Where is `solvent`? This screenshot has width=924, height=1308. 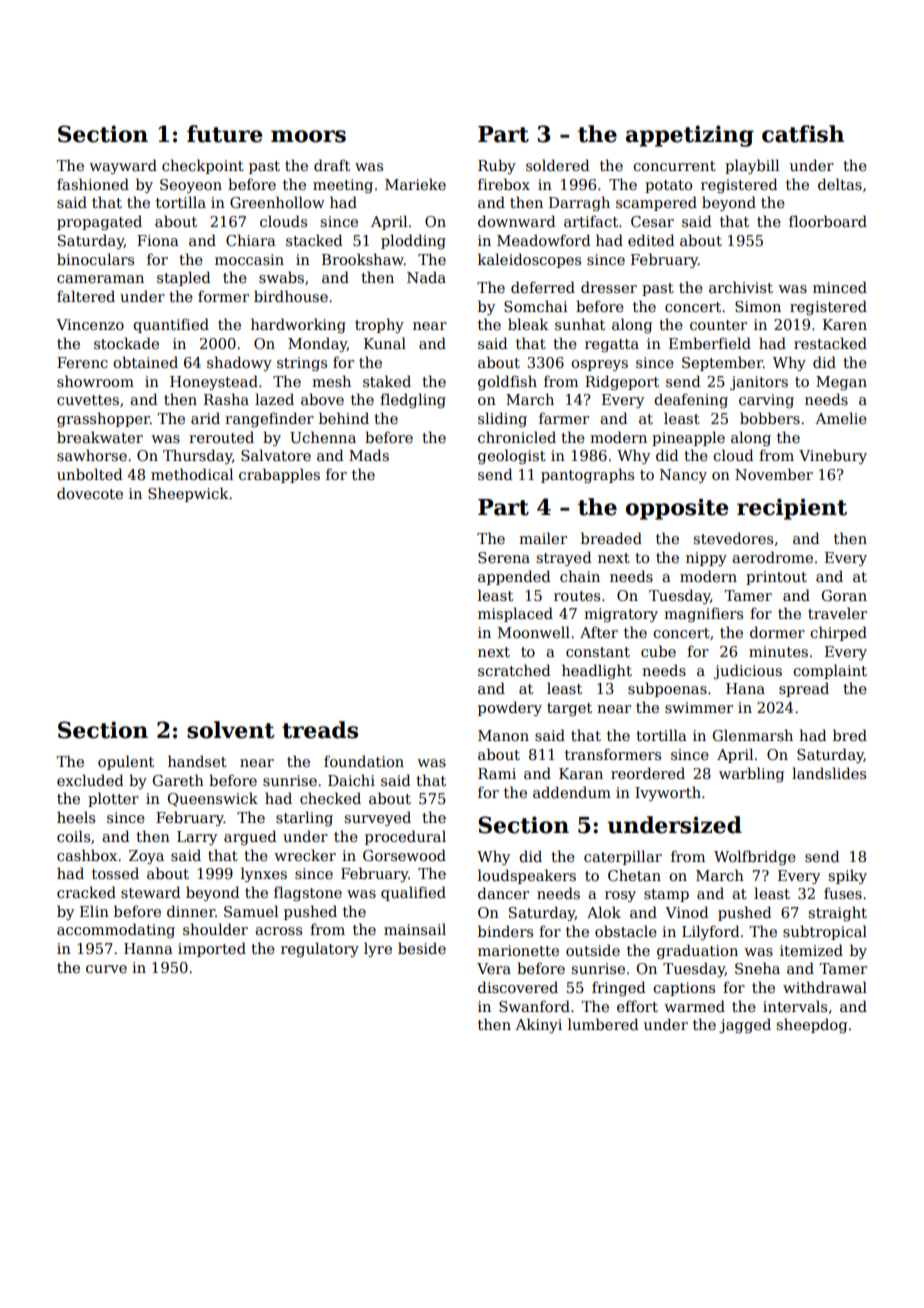 solvent is located at coordinates (231, 730).
